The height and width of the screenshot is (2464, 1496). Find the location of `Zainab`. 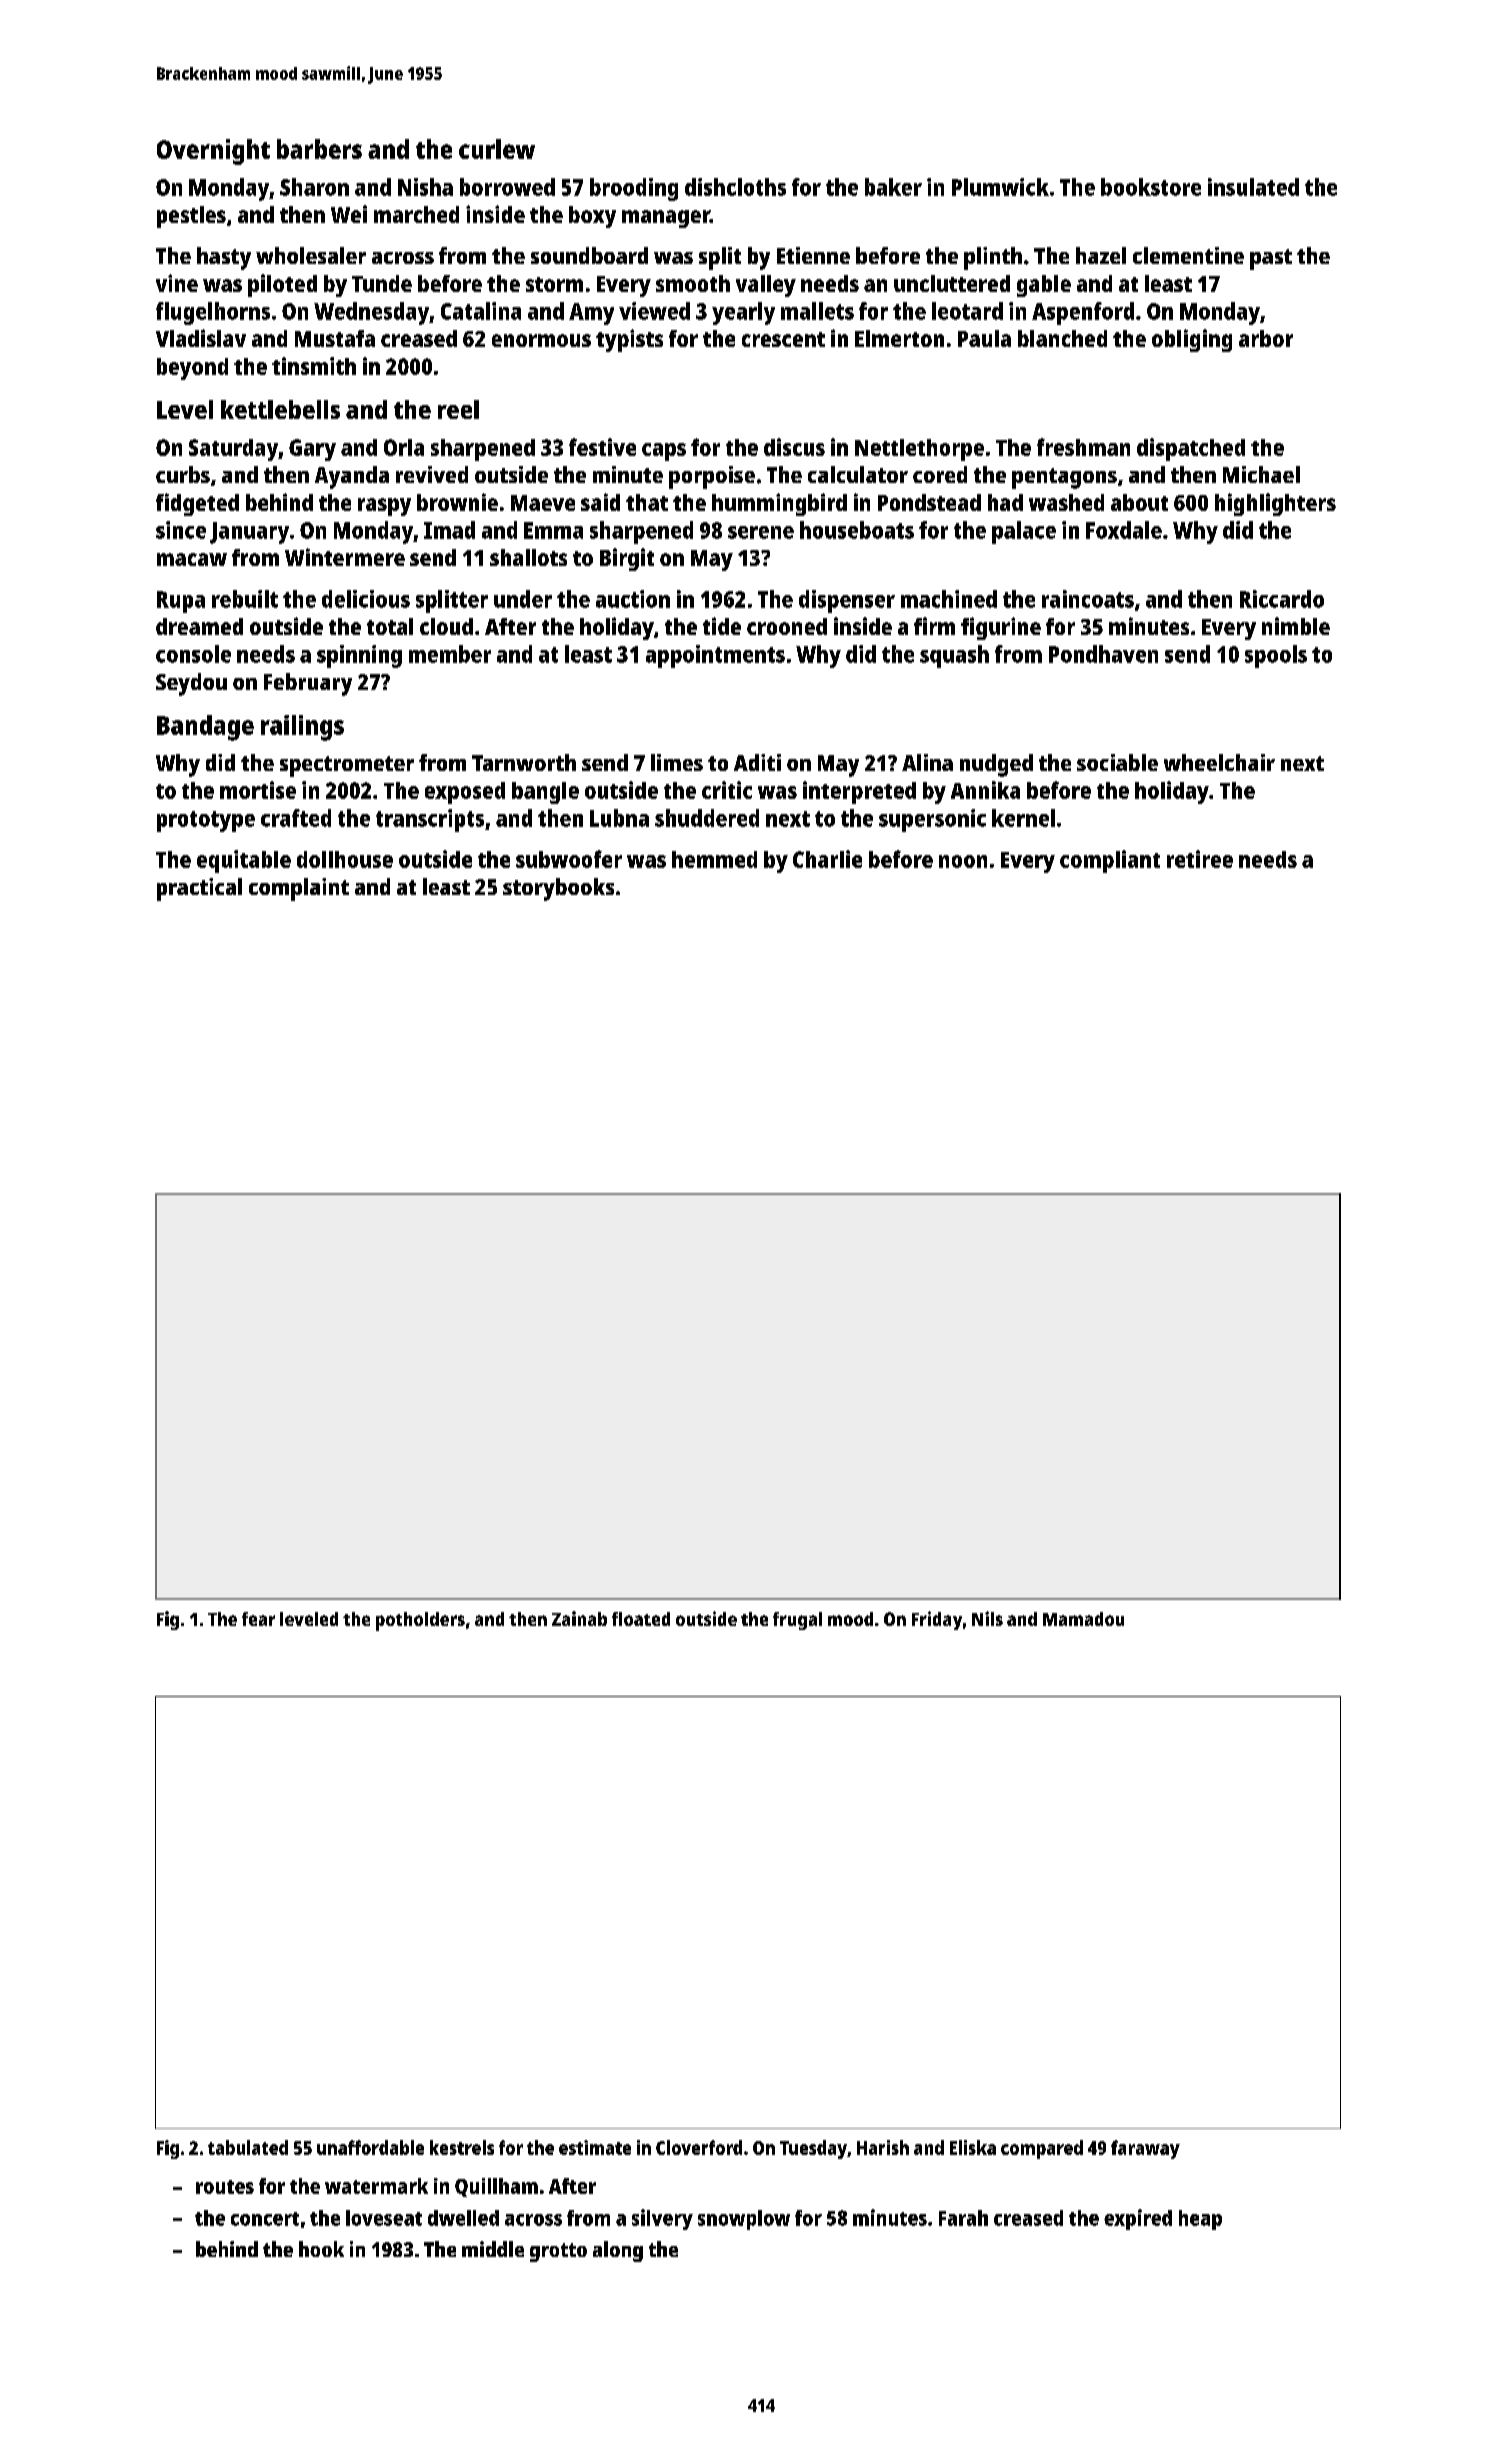

Zainab is located at coordinates (579, 1618).
